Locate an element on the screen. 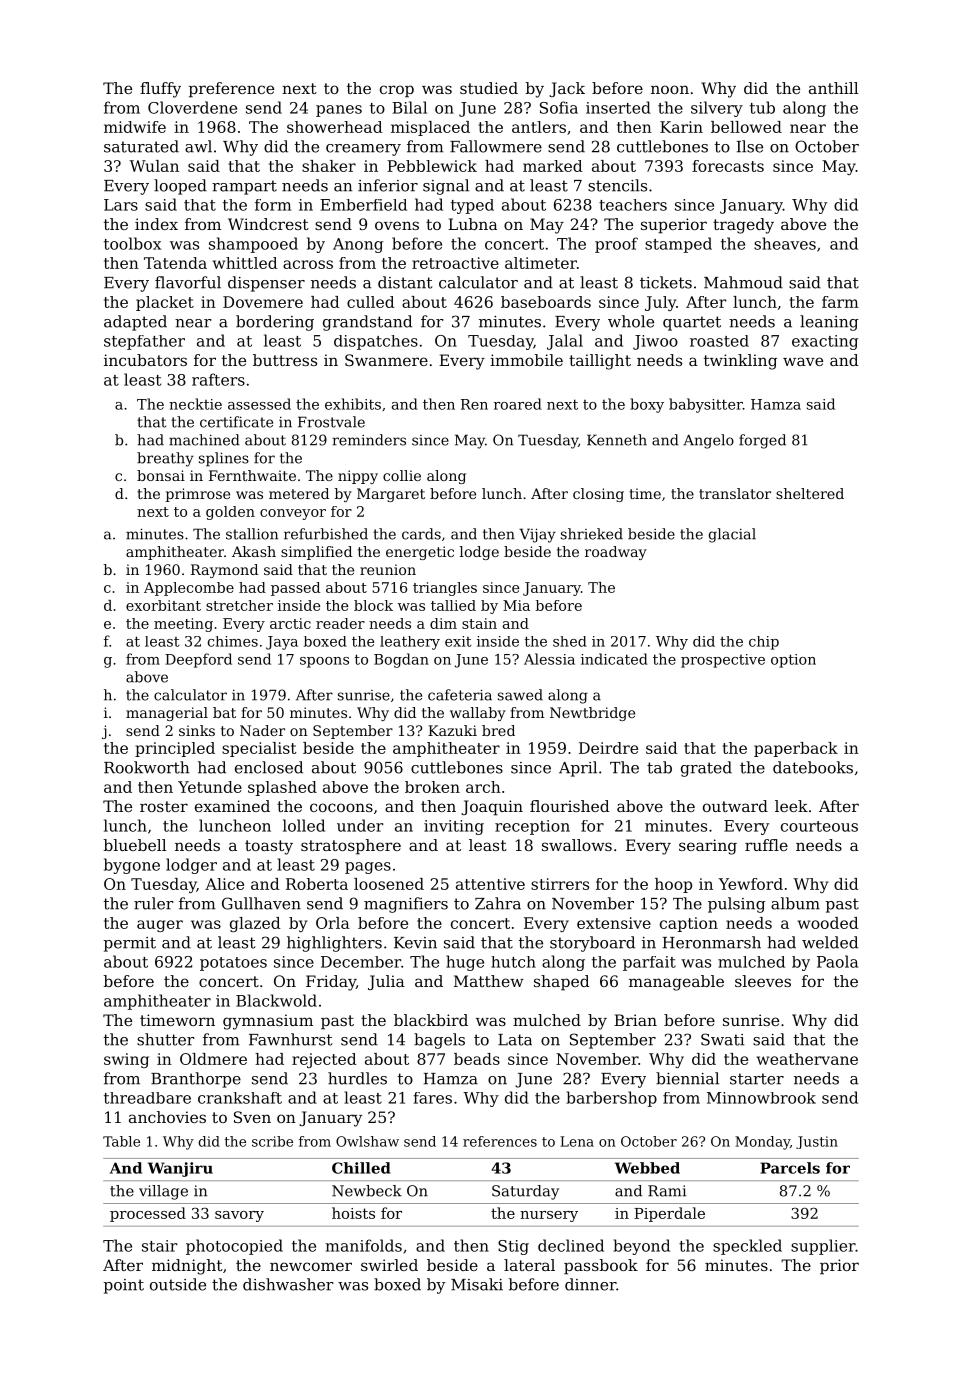 This screenshot has width=962, height=1394. fluffy is located at coordinates (160, 90).
